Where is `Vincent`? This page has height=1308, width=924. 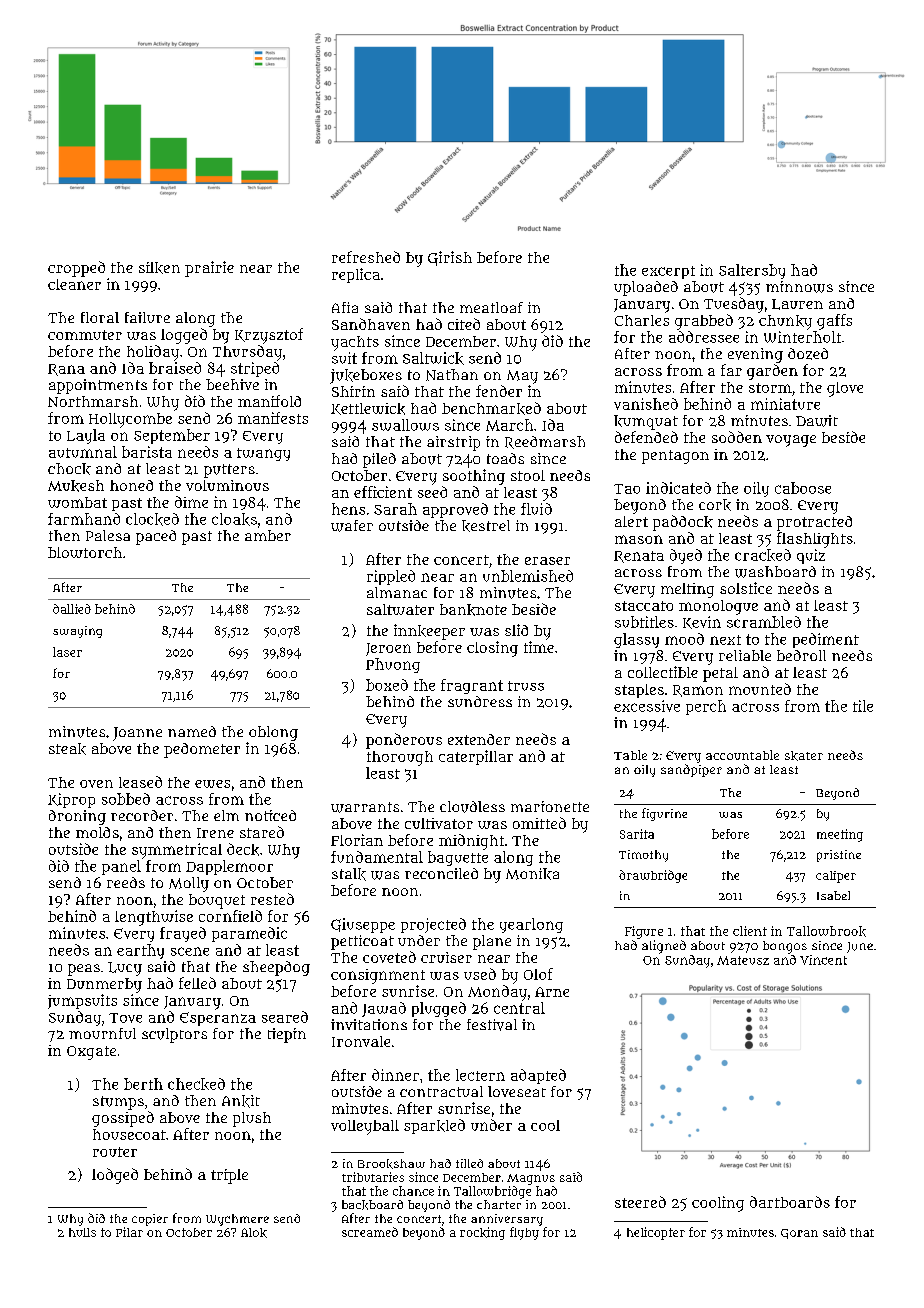
Vincent is located at coordinates (823, 960).
